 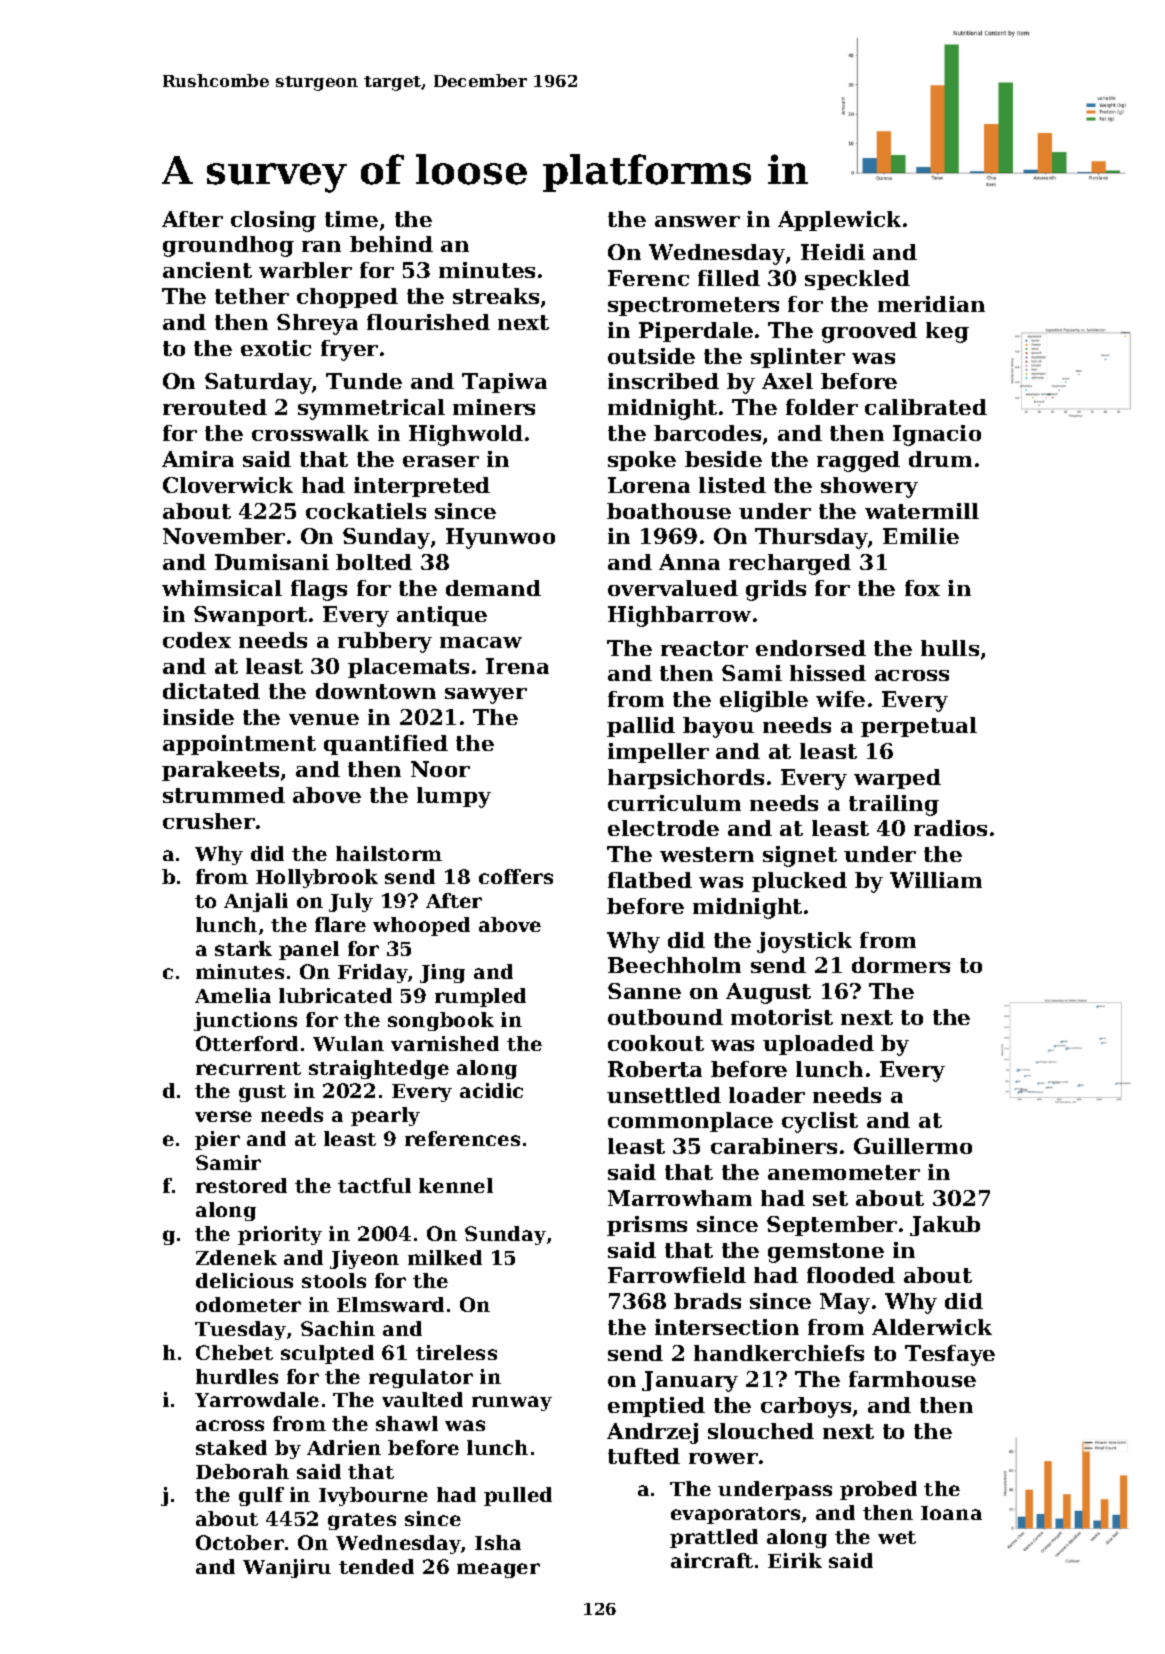 What do you see at coordinates (795, 1560) in the image?
I see `Eirik` at bounding box center [795, 1560].
